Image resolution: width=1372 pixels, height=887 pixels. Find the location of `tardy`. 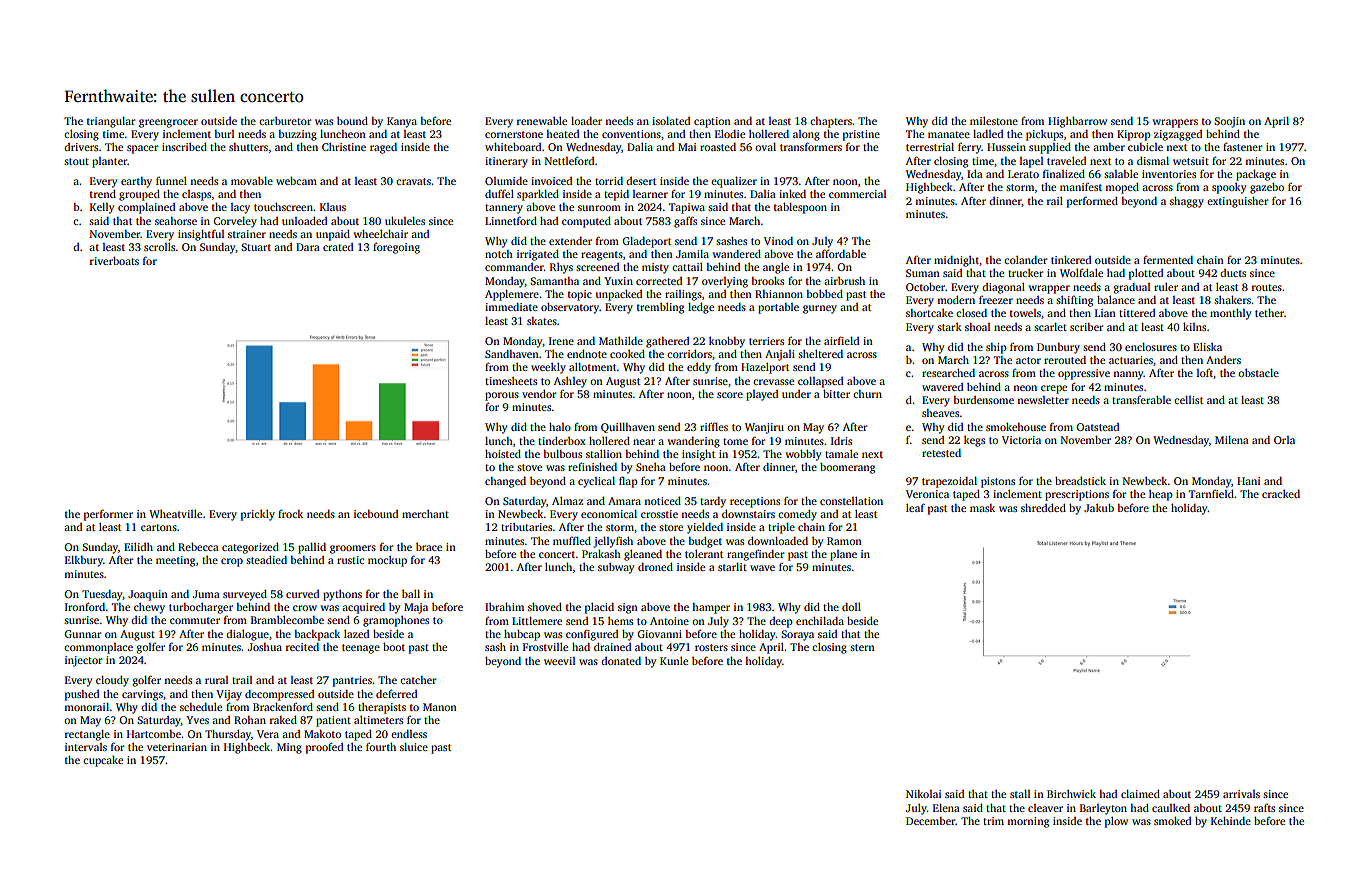

tardy is located at coordinates (713, 502).
